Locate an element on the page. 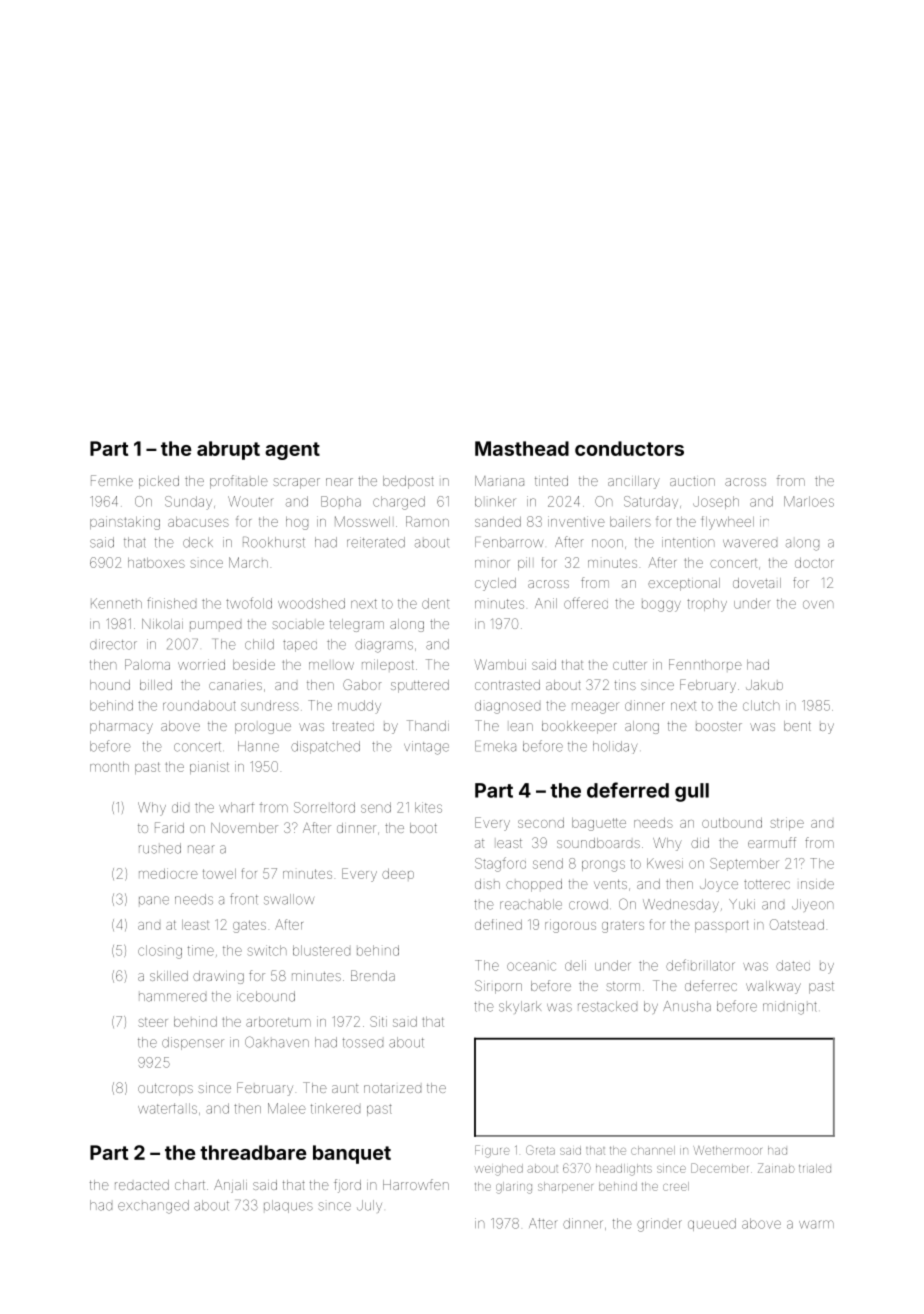 This document has height=1314, width=924. agent is located at coordinates (292, 451).
